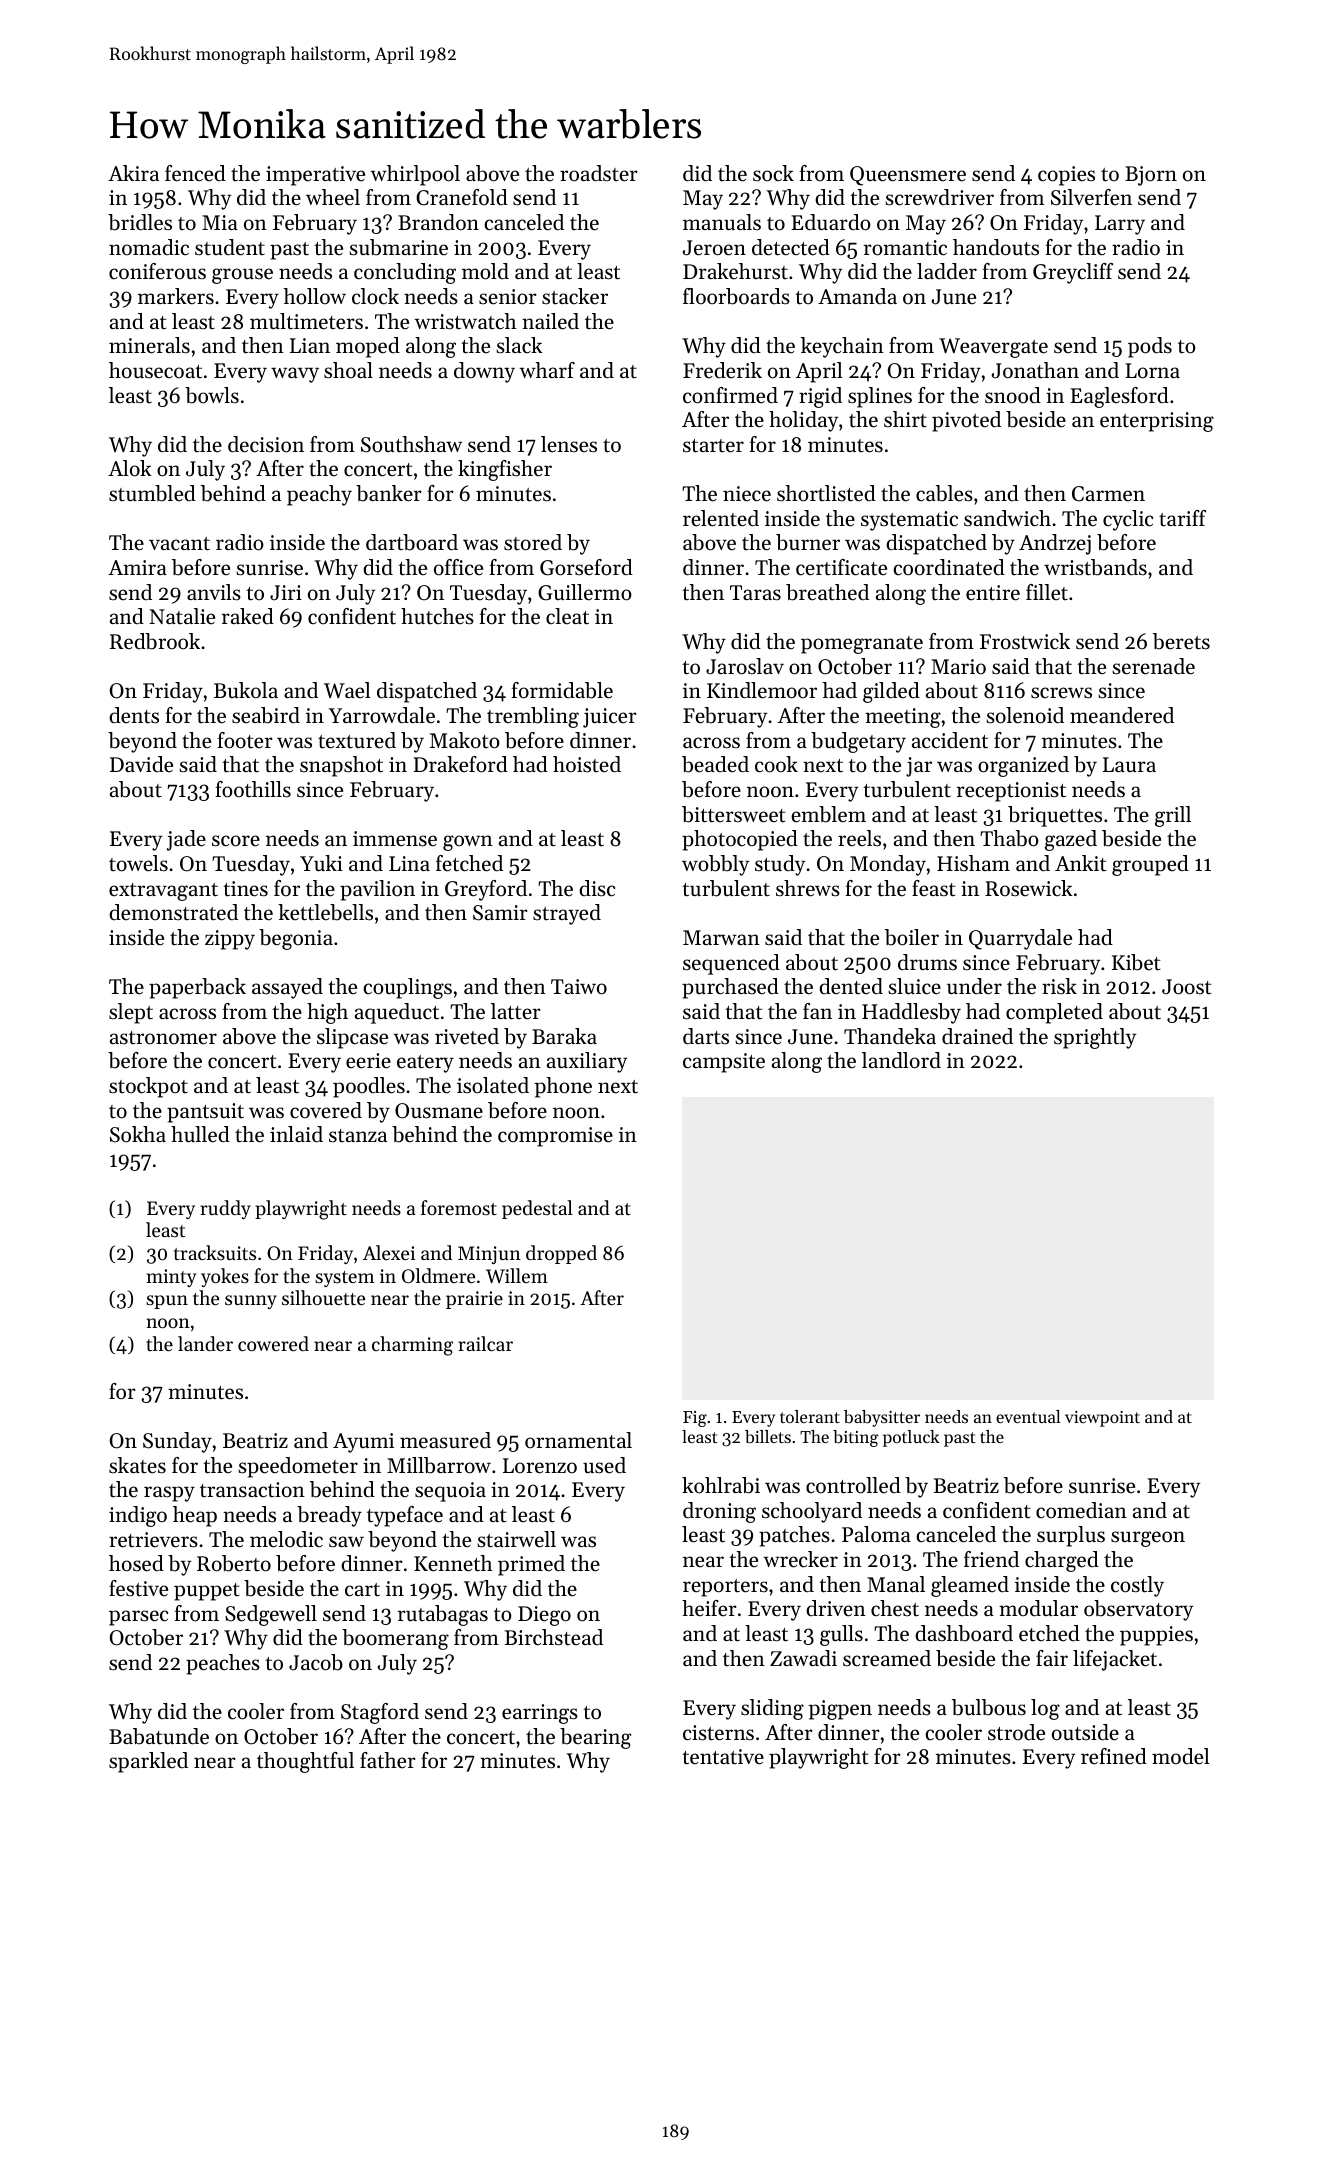  What do you see at coordinates (1047, 592) in the screenshot?
I see `fillet` at bounding box center [1047, 592].
